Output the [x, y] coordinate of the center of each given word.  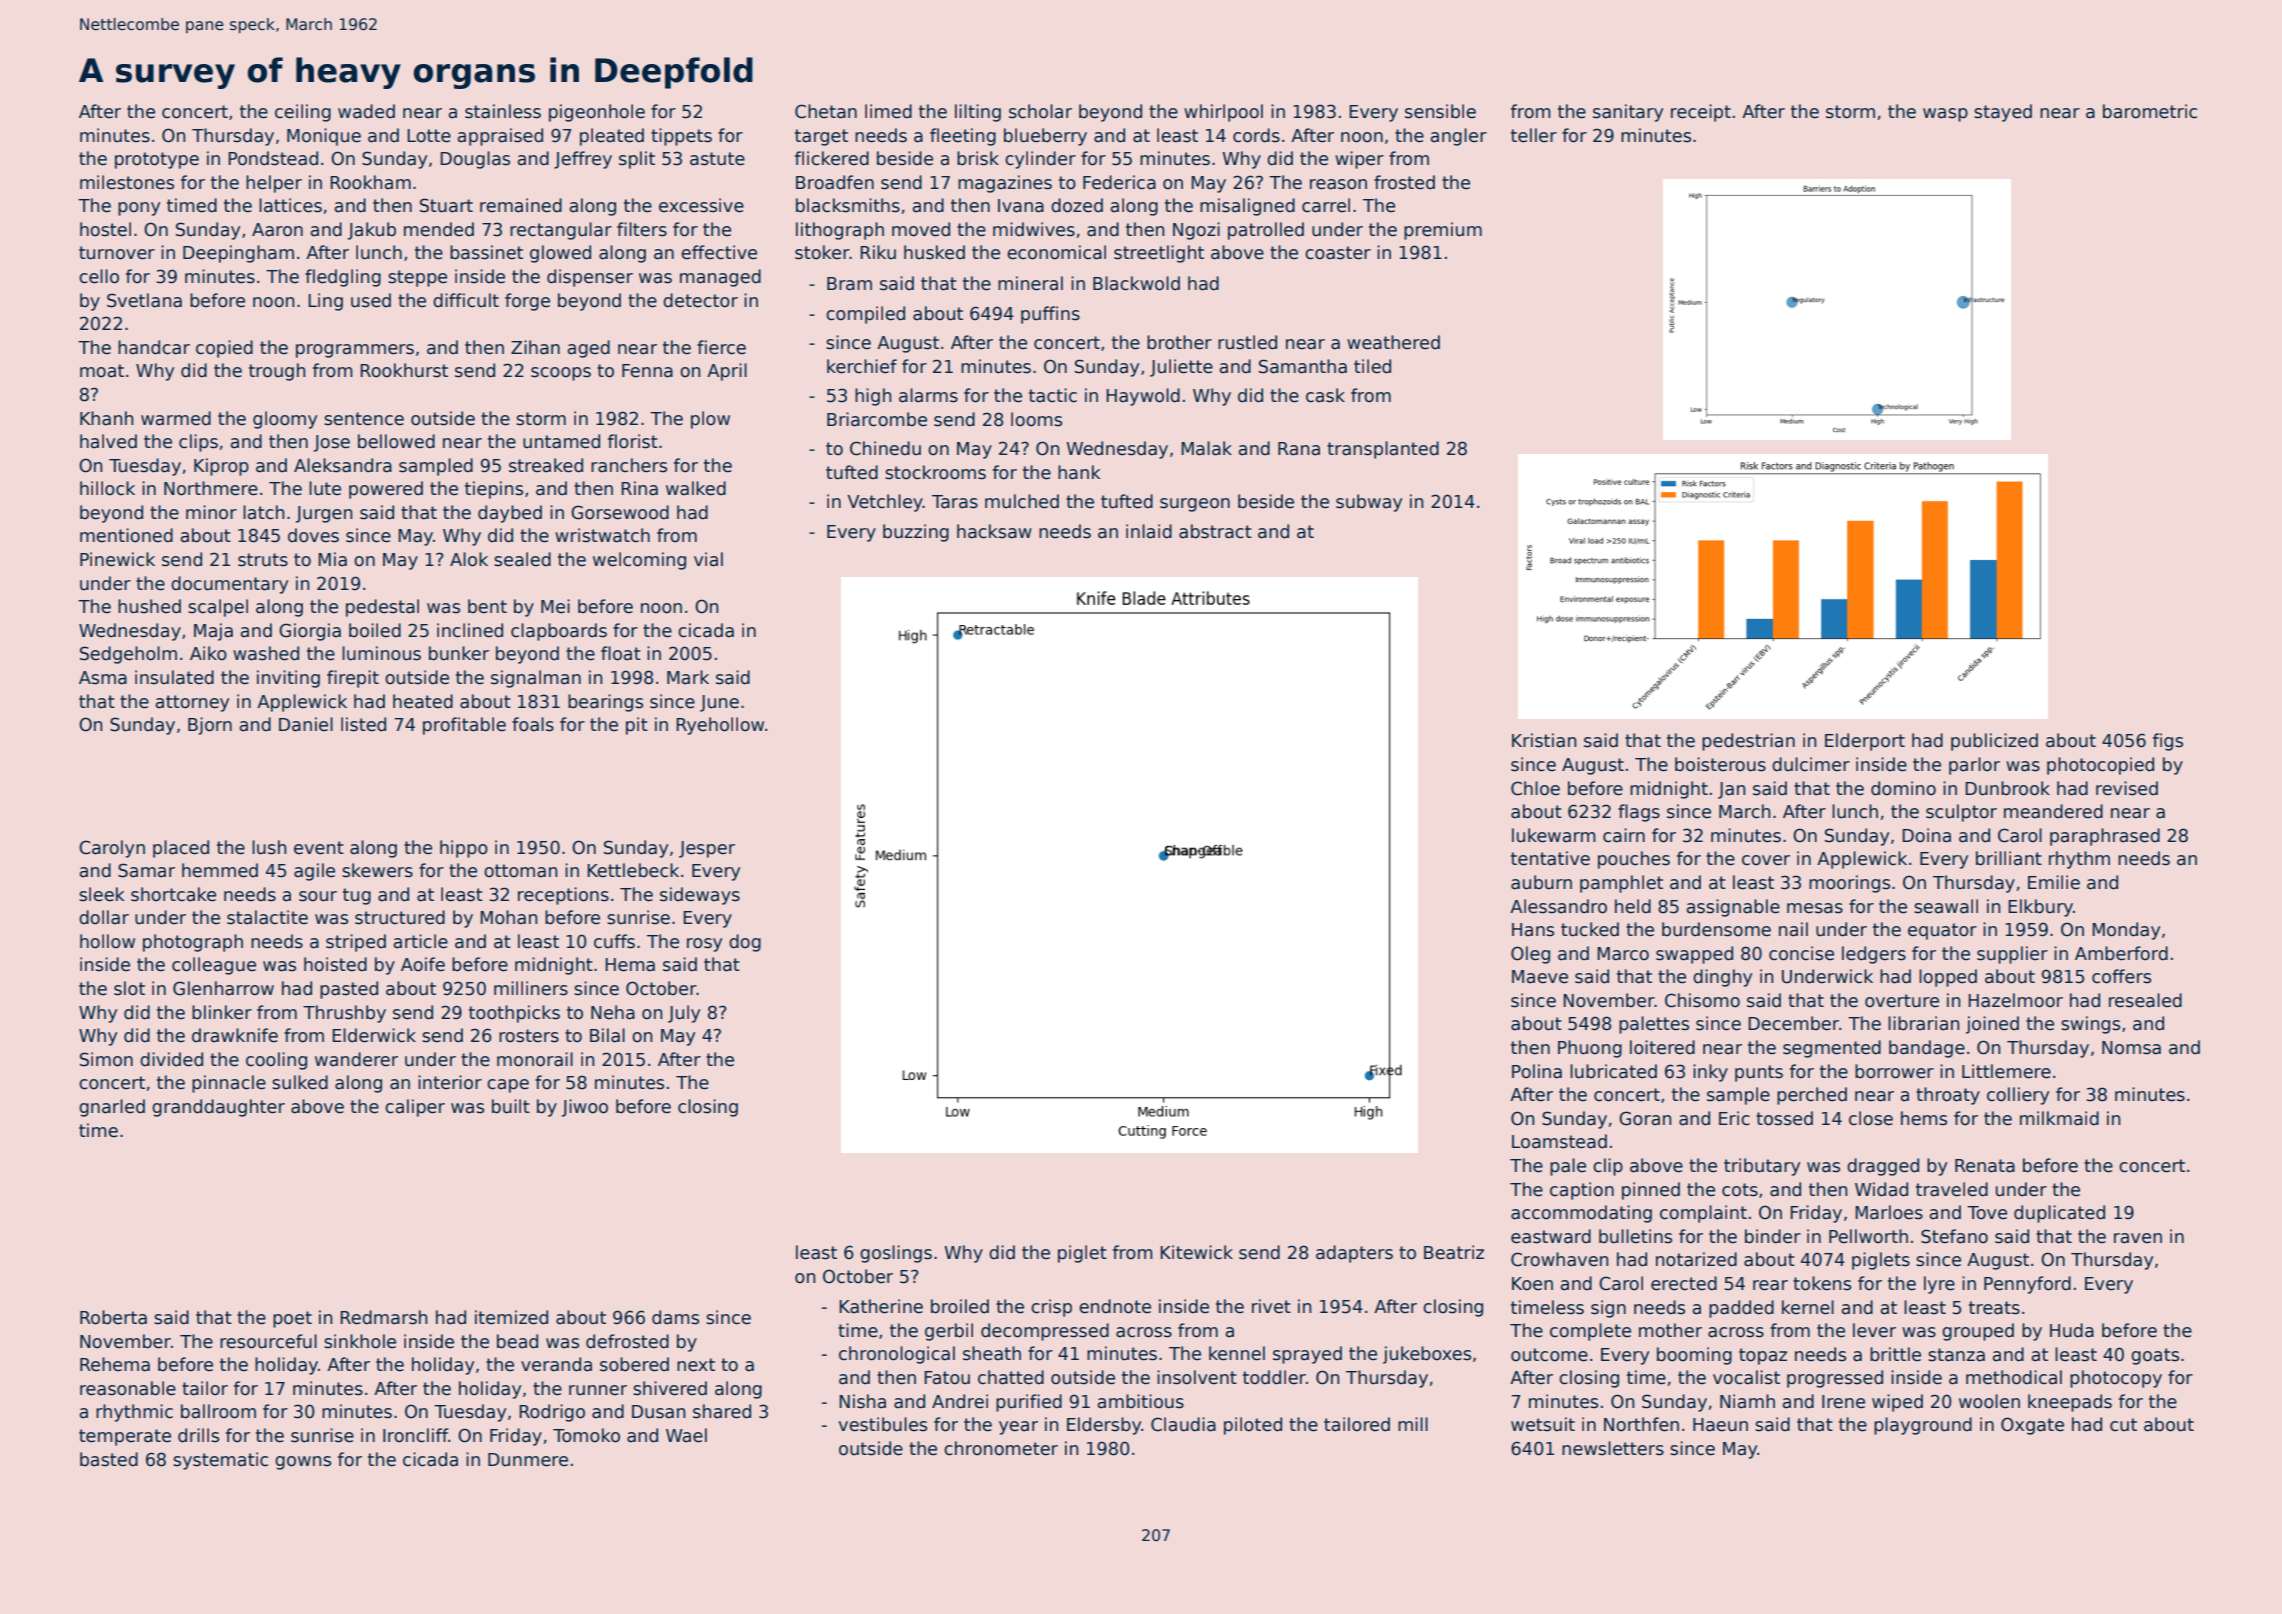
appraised [500, 137]
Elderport [1865, 742]
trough [277, 372]
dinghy [1722, 978]
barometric [2150, 111]
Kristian [1544, 740]
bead [517, 1341]
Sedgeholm [128, 655]
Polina [1537, 1071]
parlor [1974, 766]
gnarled [112, 1108]
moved [921, 229]
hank [1079, 472]
